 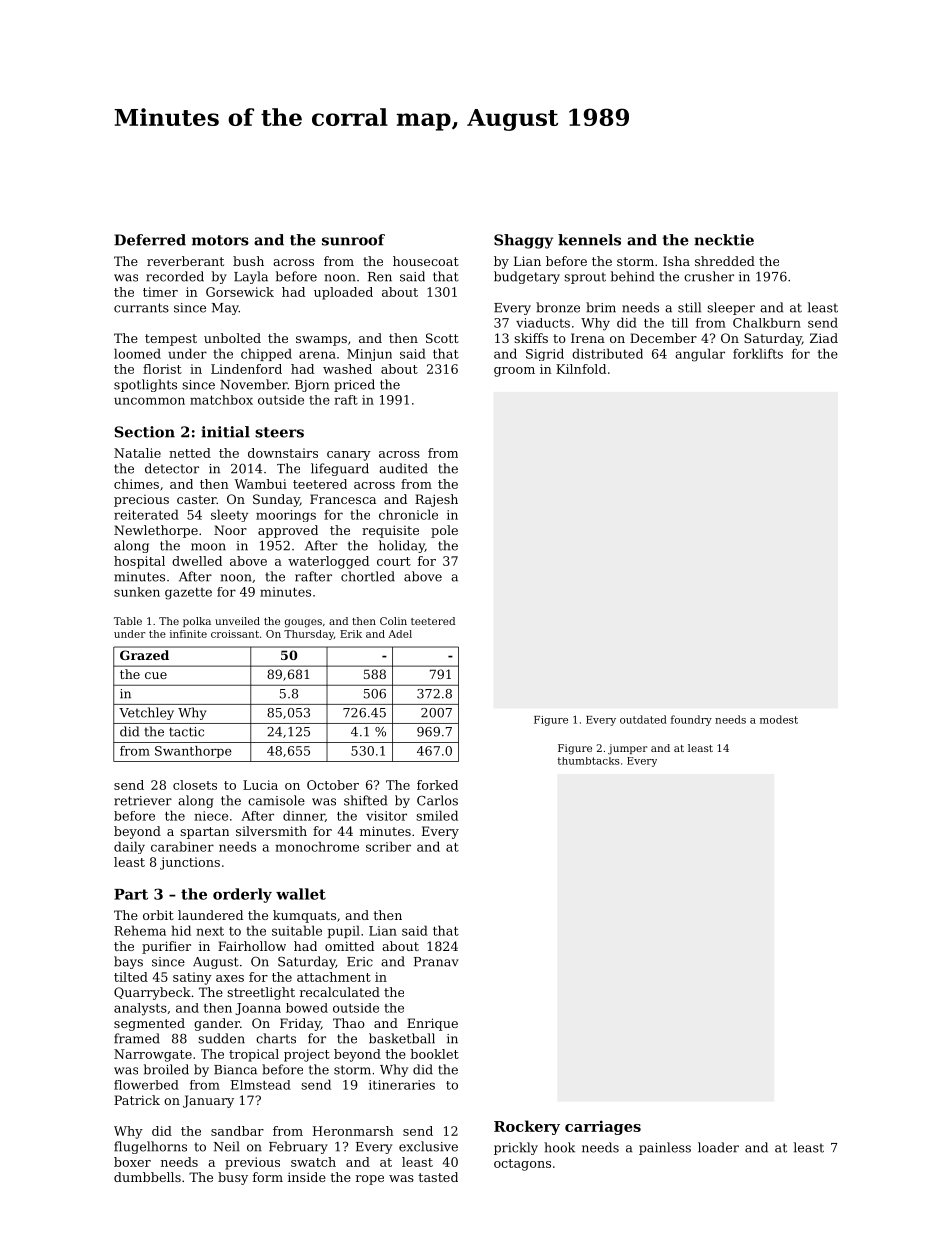 What do you see at coordinates (403, 468) in the page?
I see `audited` at bounding box center [403, 468].
